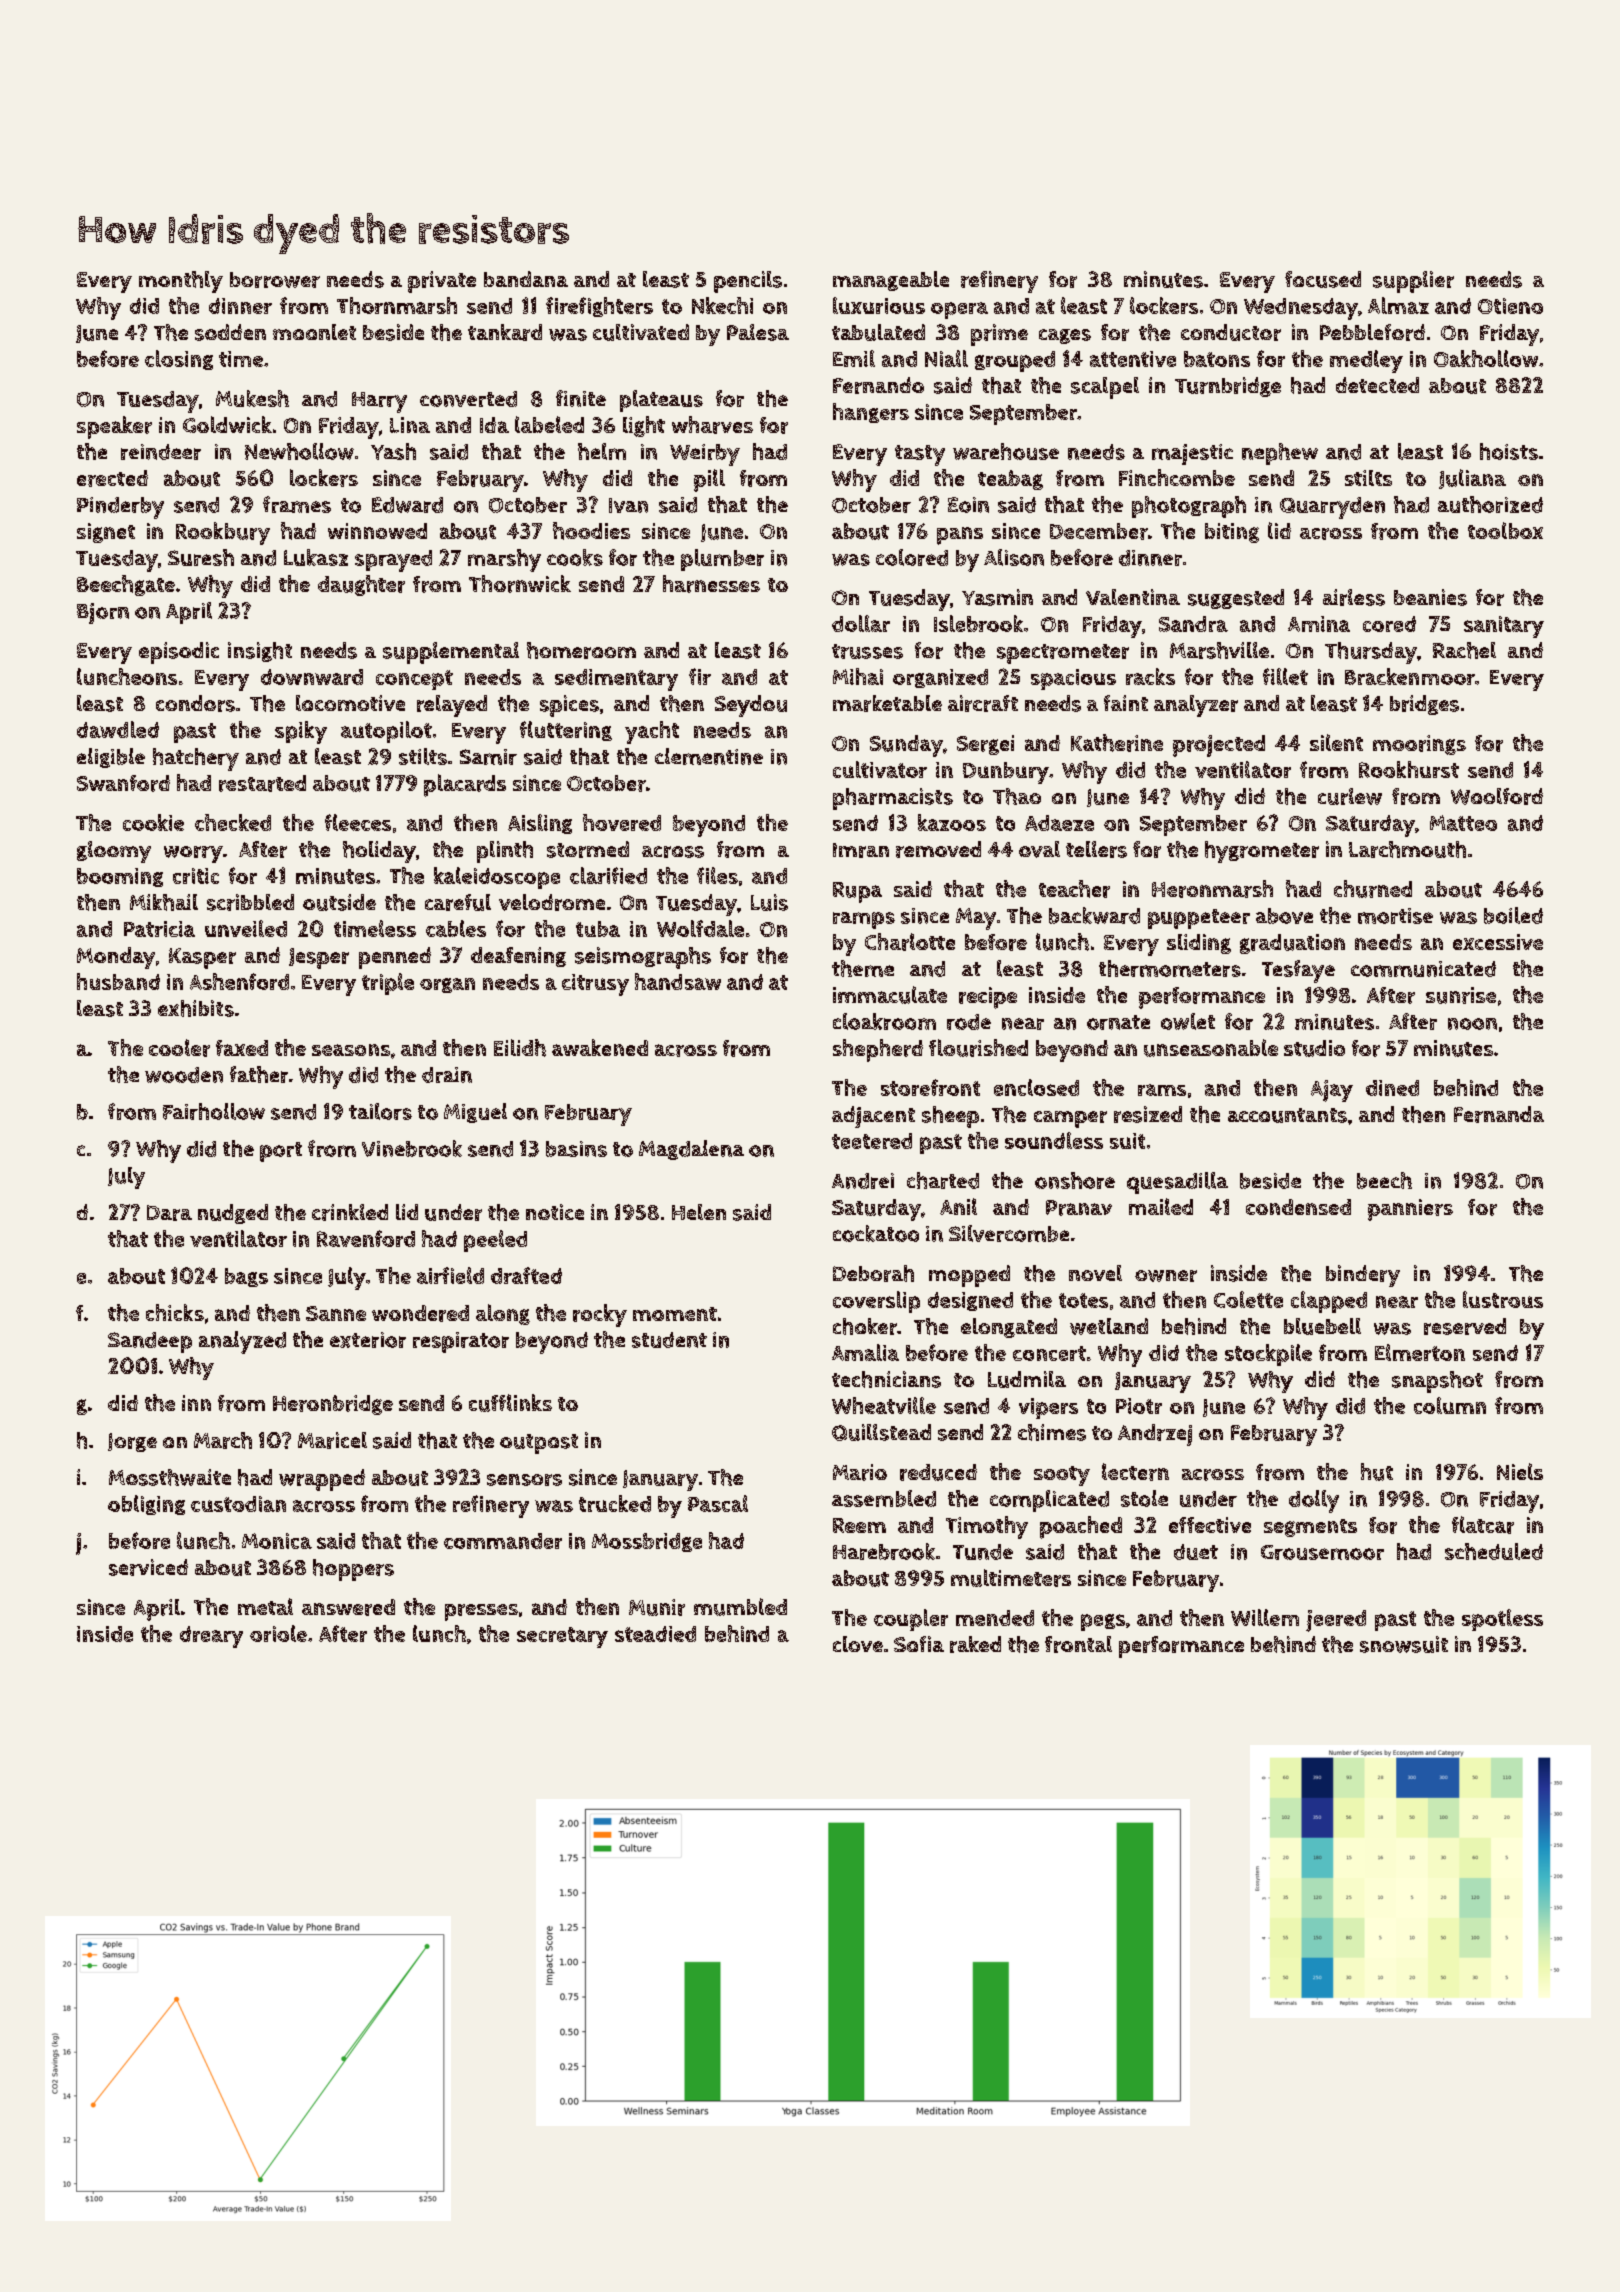  Describe the element at coordinates (1284, 916) in the image. I see `above` at that location.
